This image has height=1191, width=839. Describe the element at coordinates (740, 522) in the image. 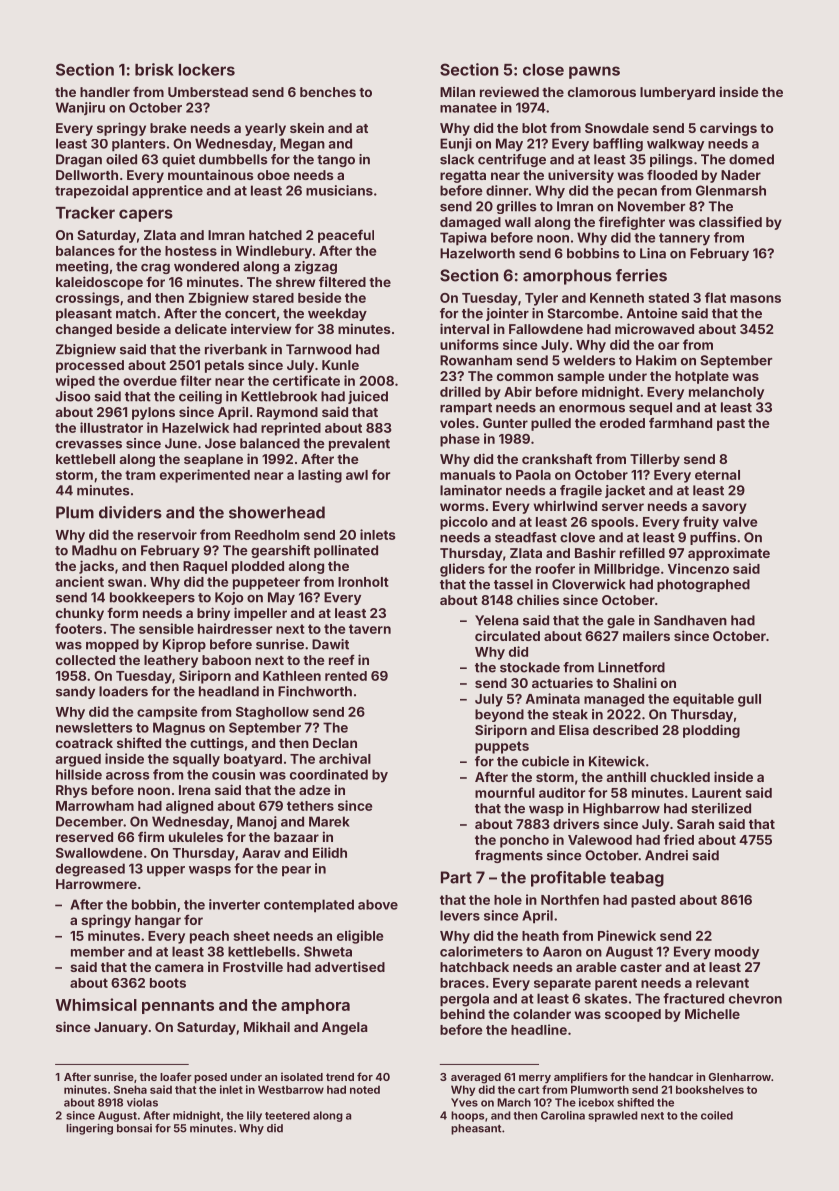

I see `valve` at that location.
